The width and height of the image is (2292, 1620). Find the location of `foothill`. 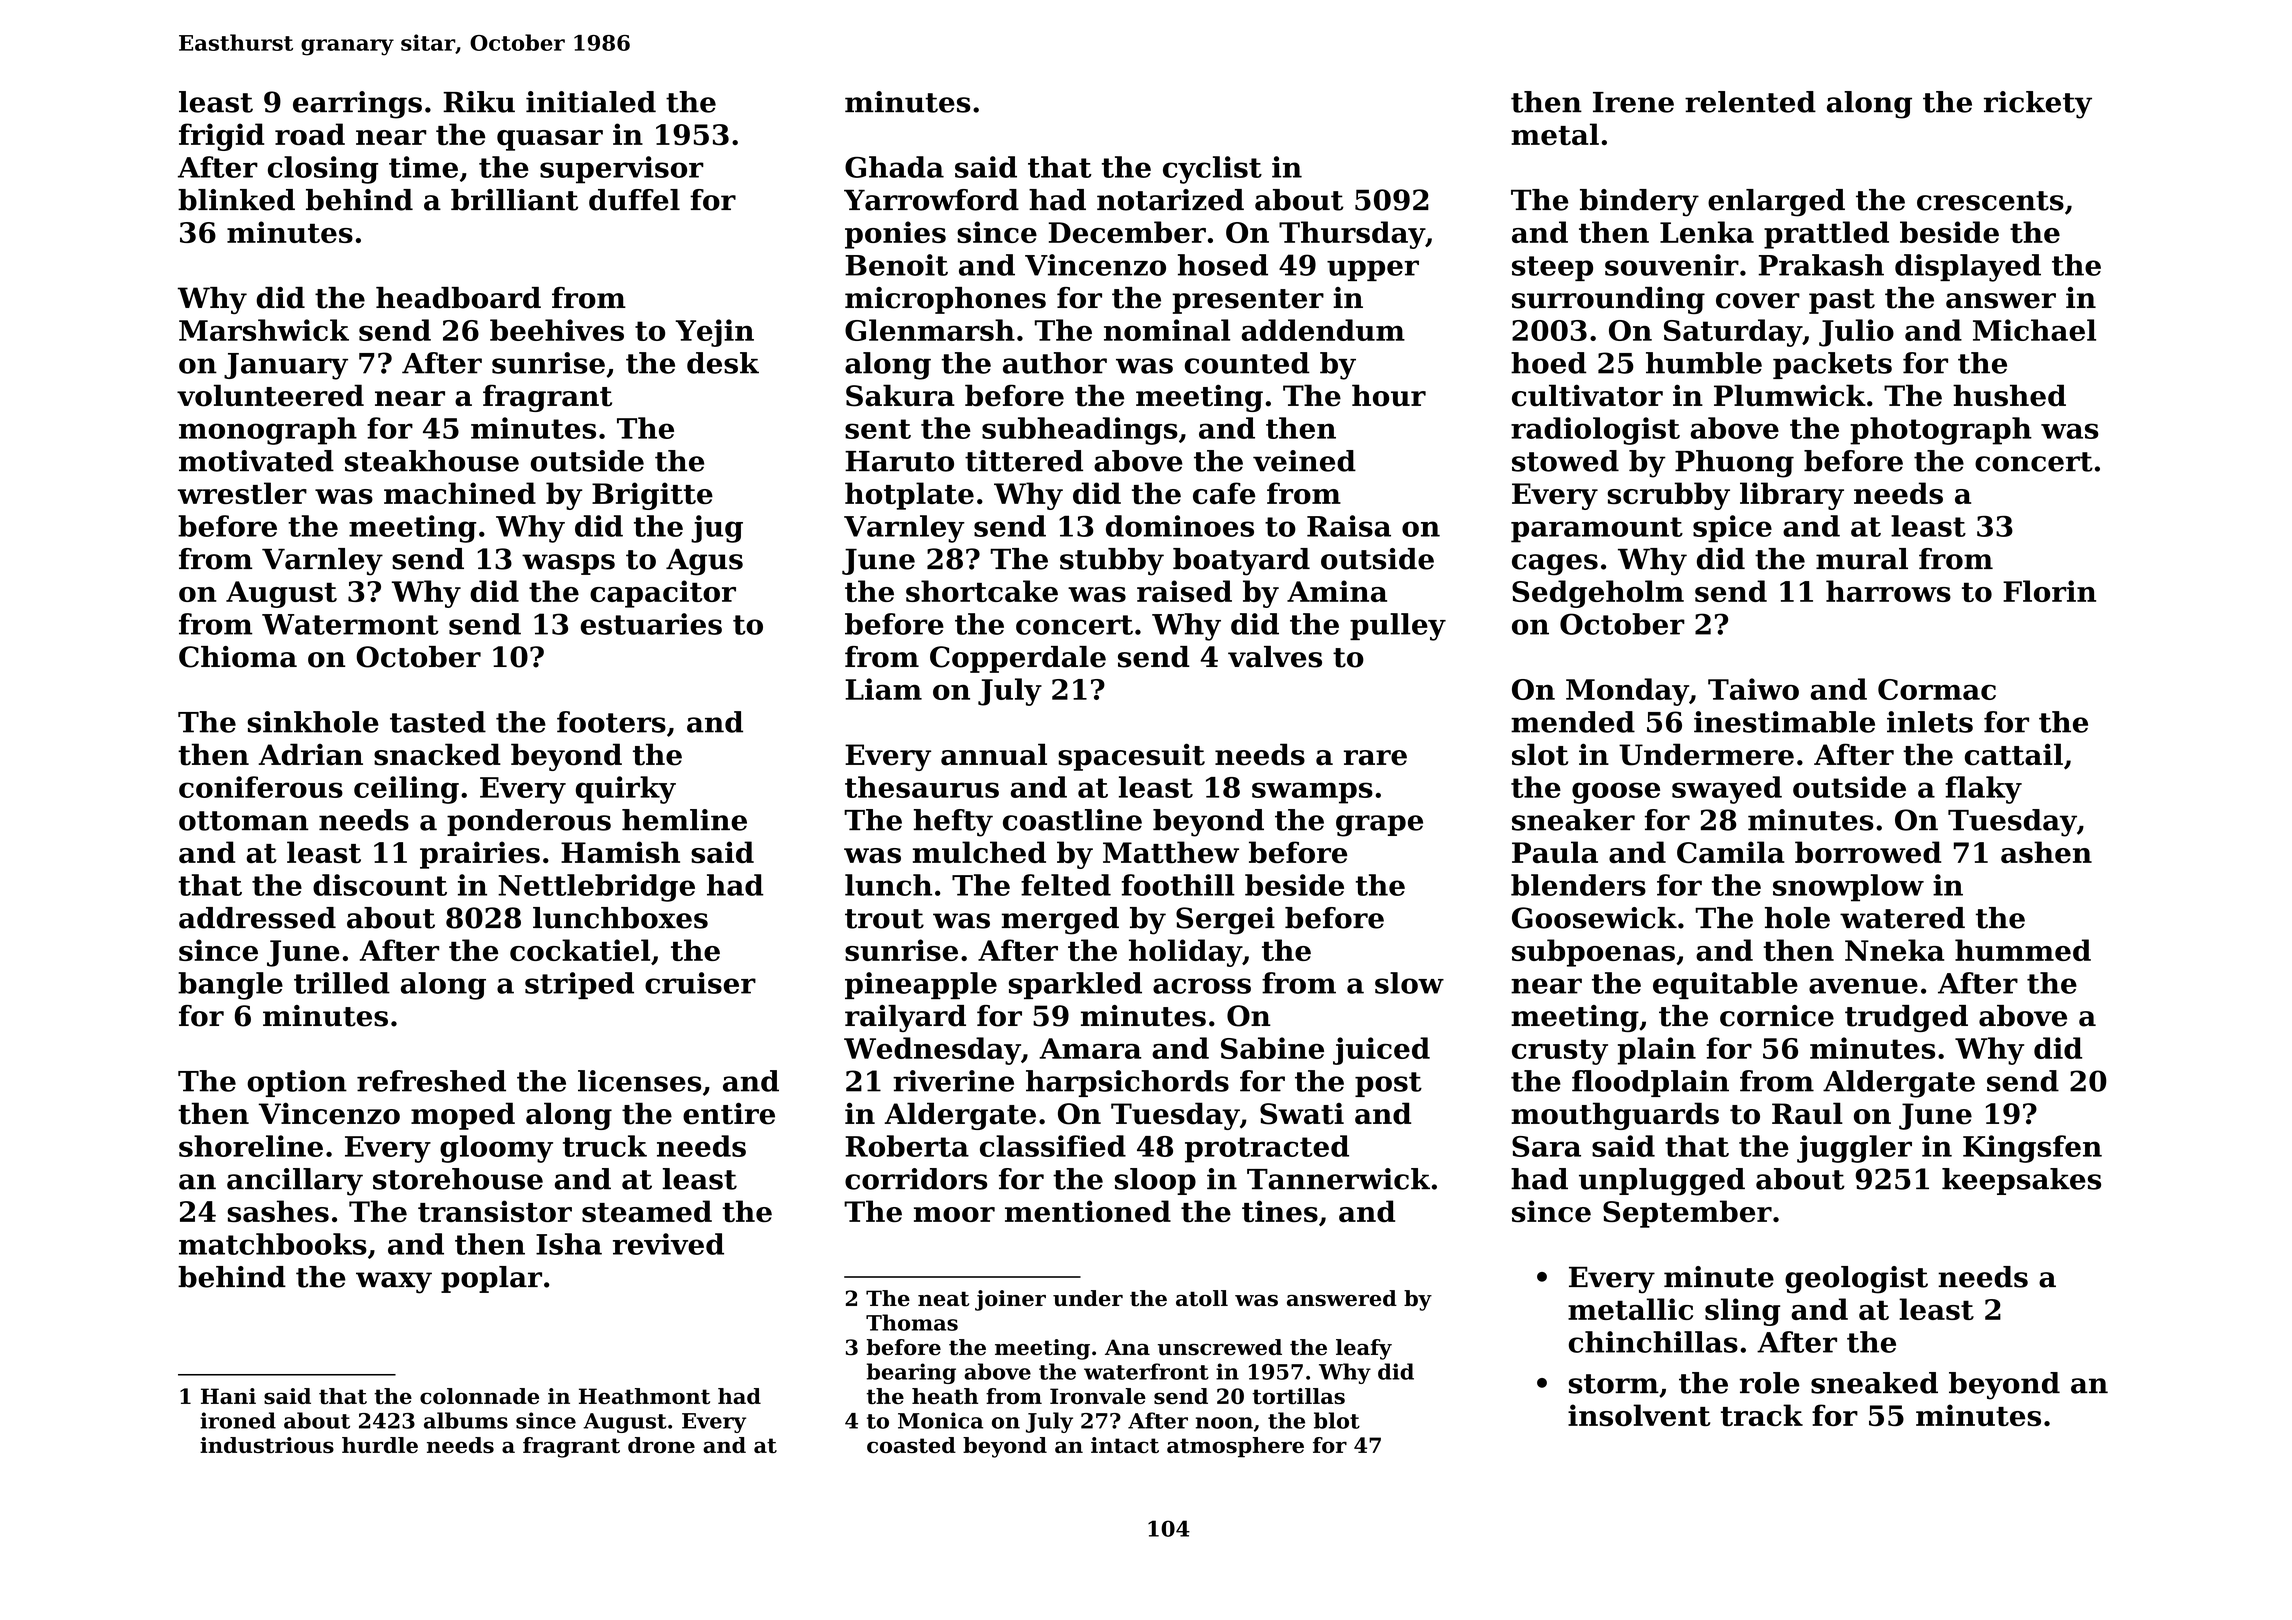

foothill is located at coordinates (1178, 885).
